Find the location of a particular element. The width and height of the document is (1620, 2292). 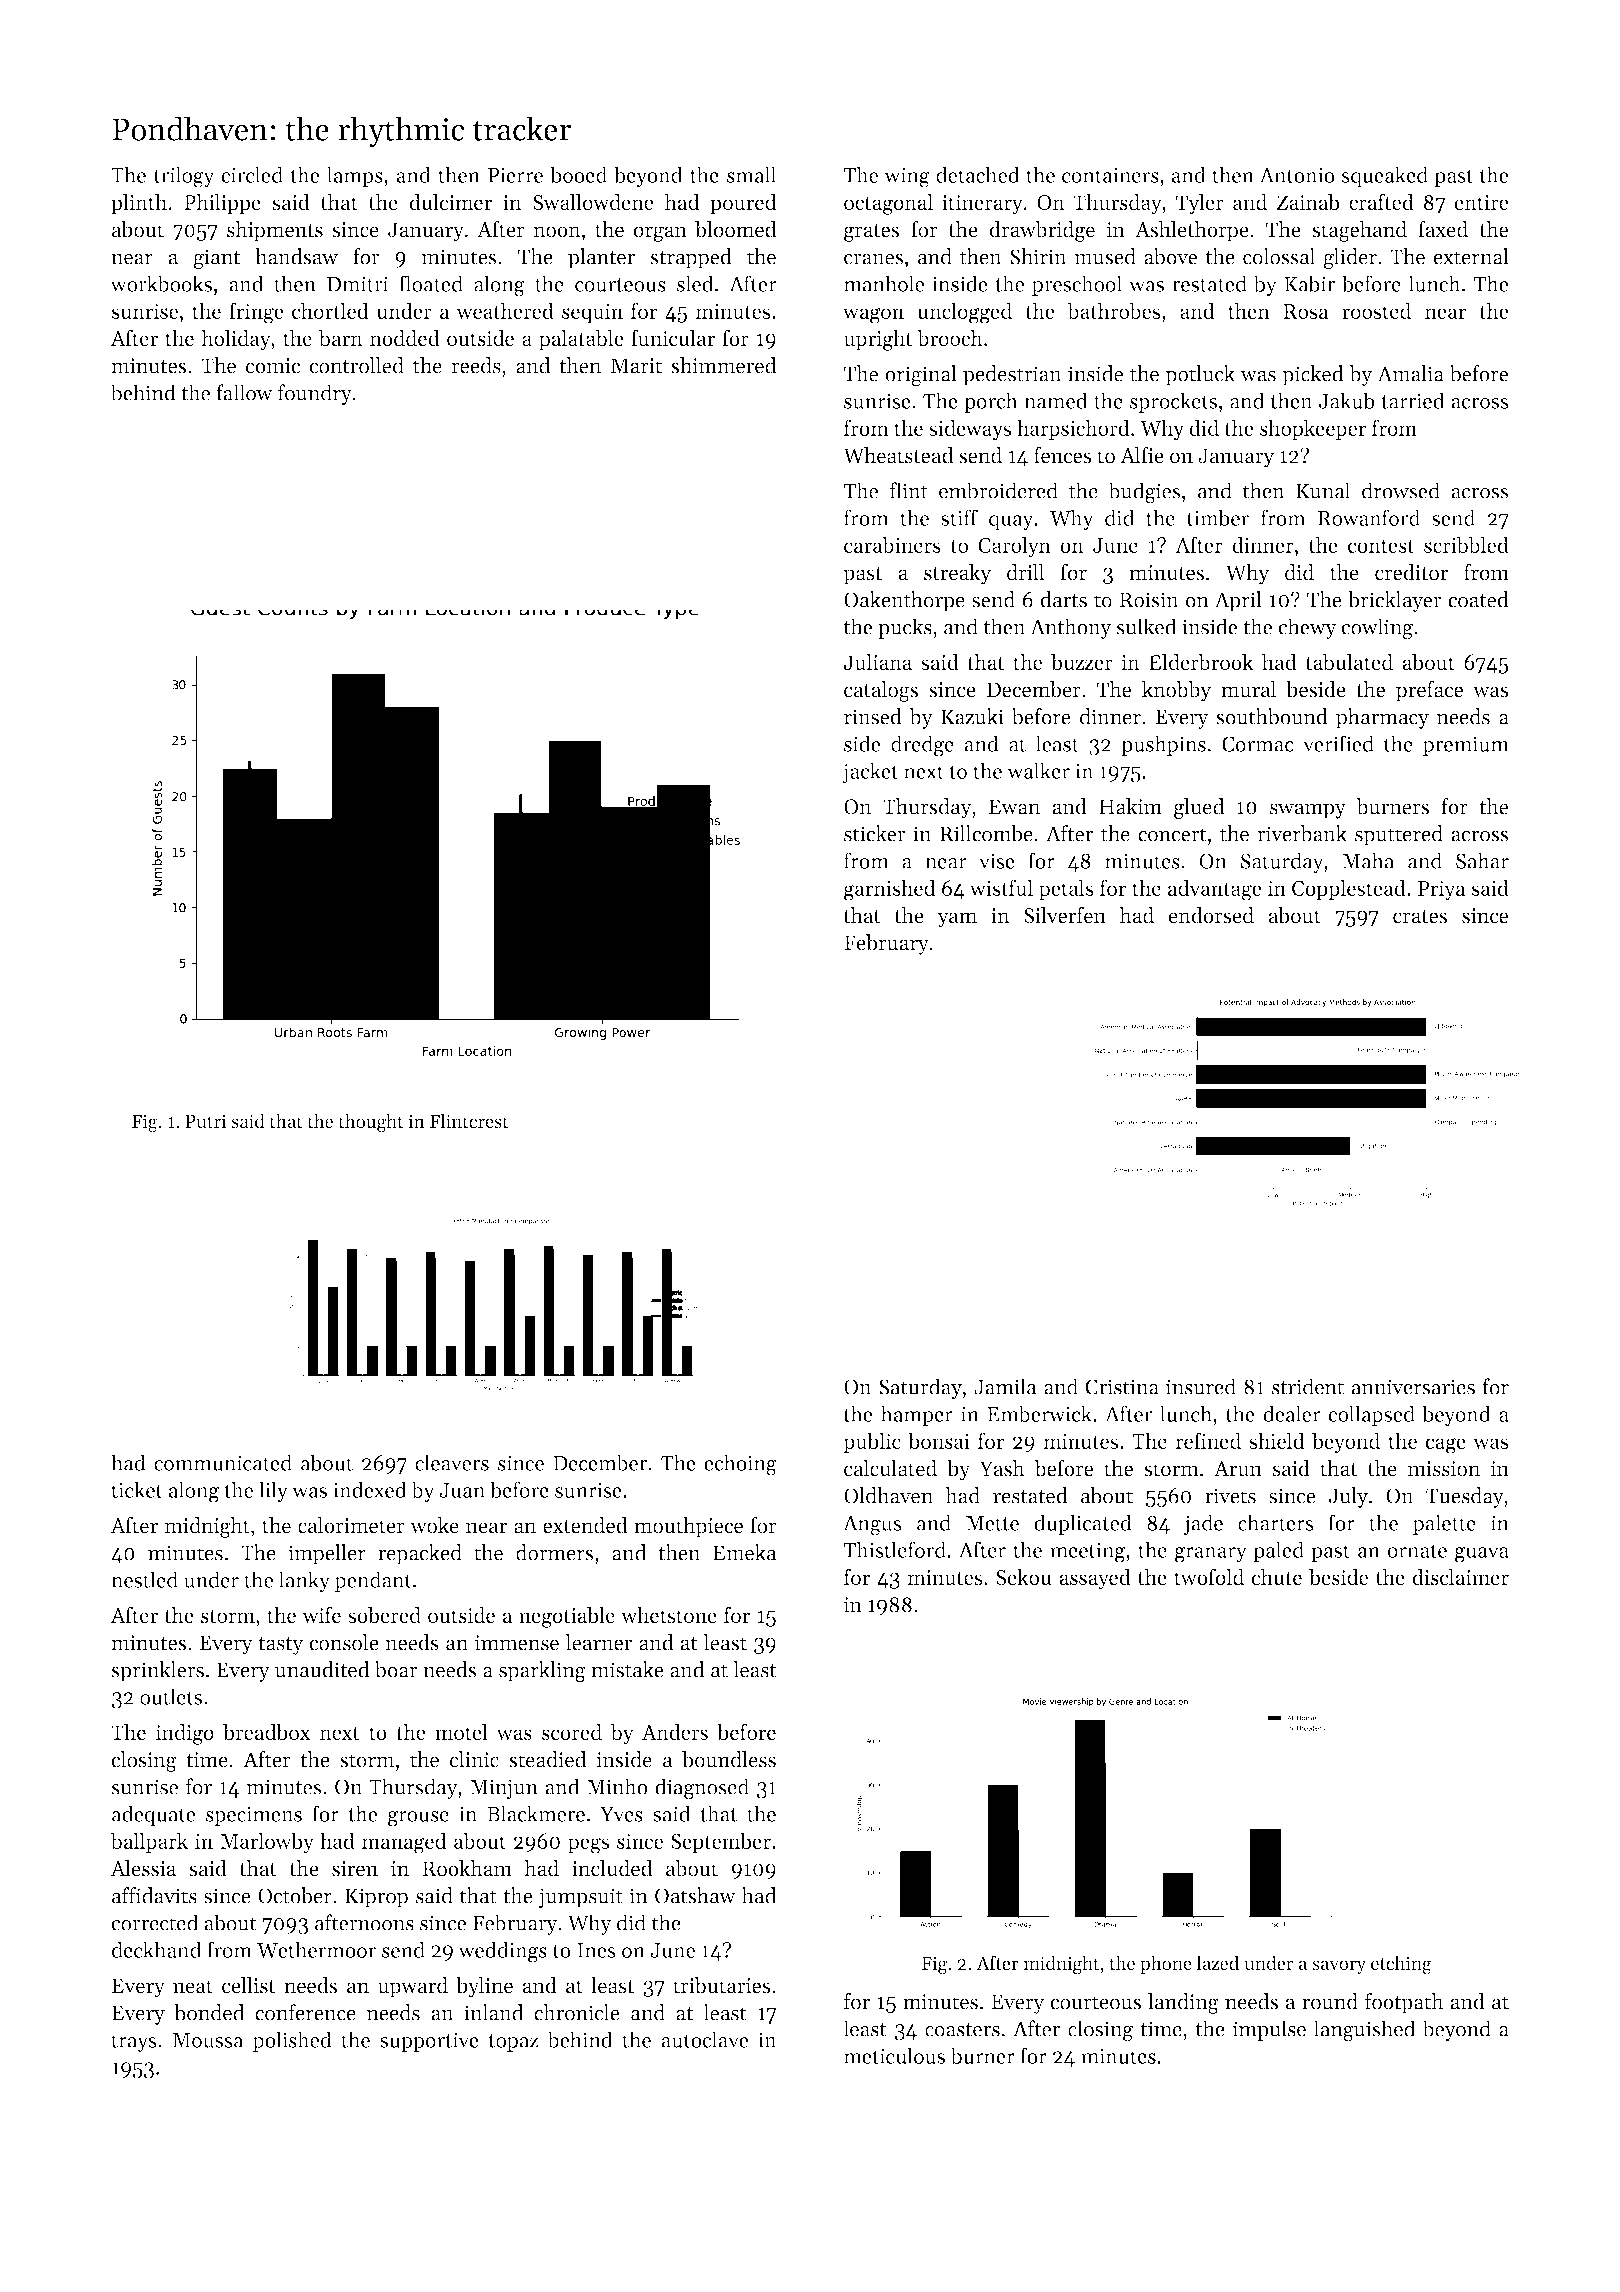

pushpins is located at coordinates (1163, 745).
